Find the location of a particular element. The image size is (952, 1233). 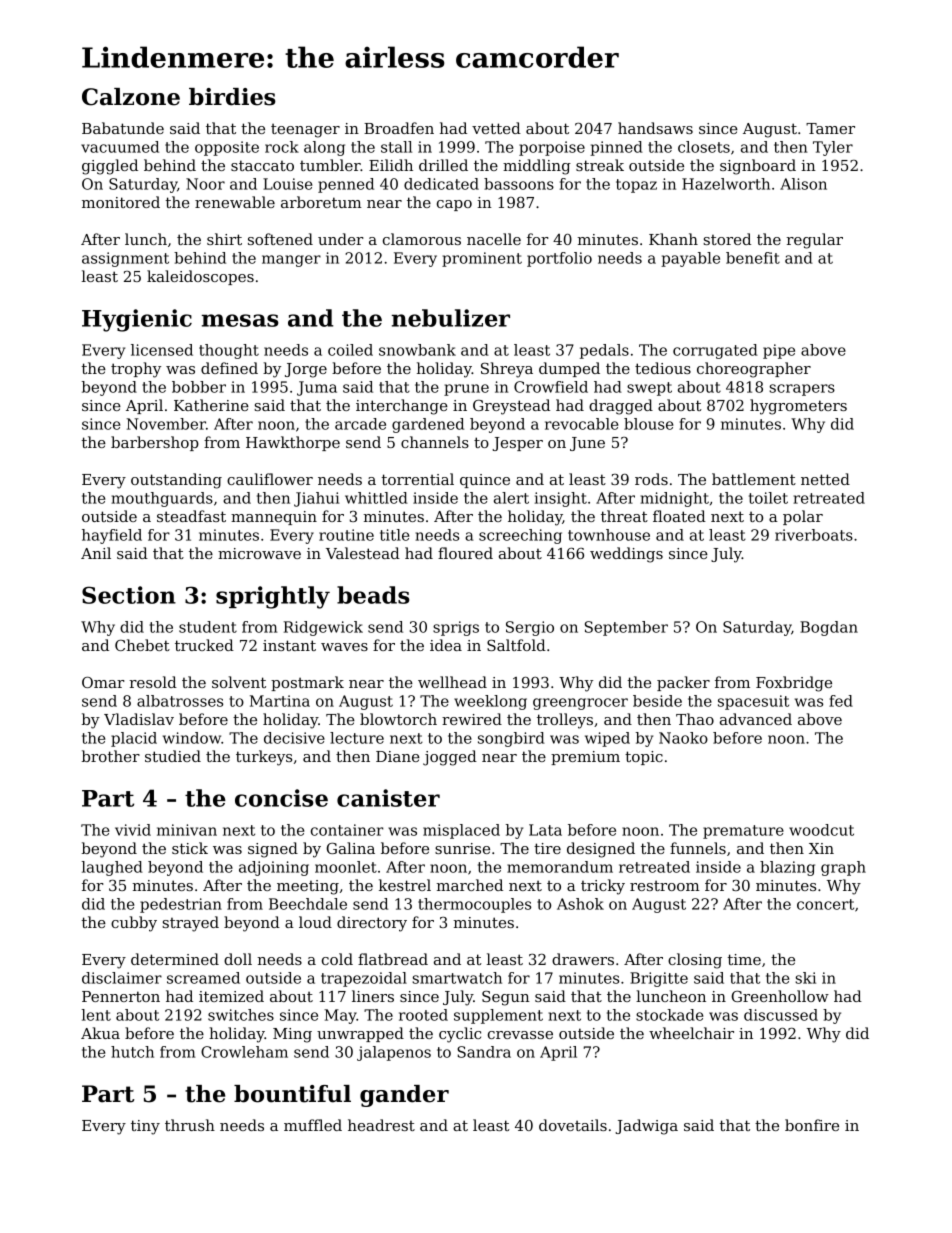

mannequin is located at coordinates (274, 518).
